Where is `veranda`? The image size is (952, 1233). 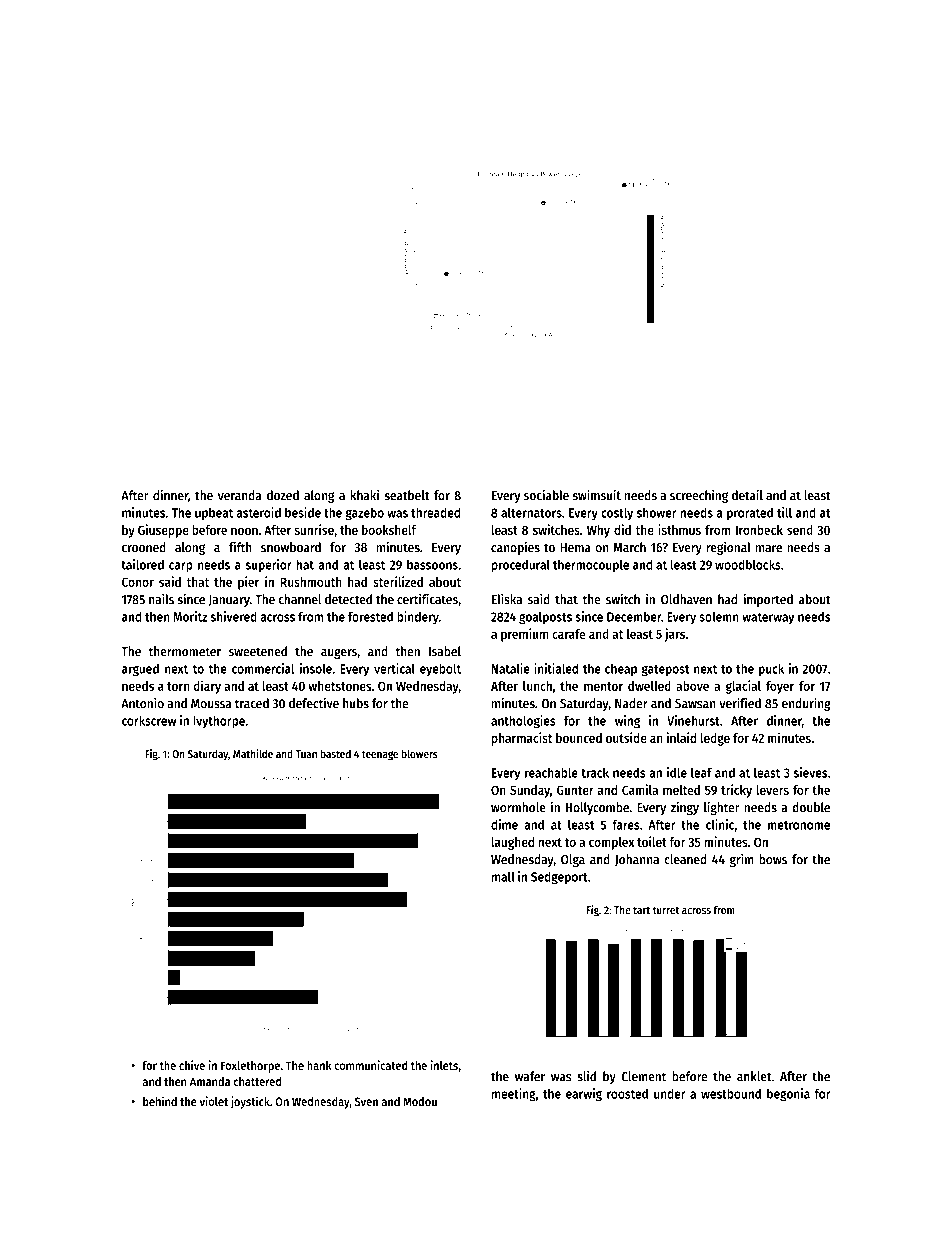 veranda is located at coordinates (240, 495).
